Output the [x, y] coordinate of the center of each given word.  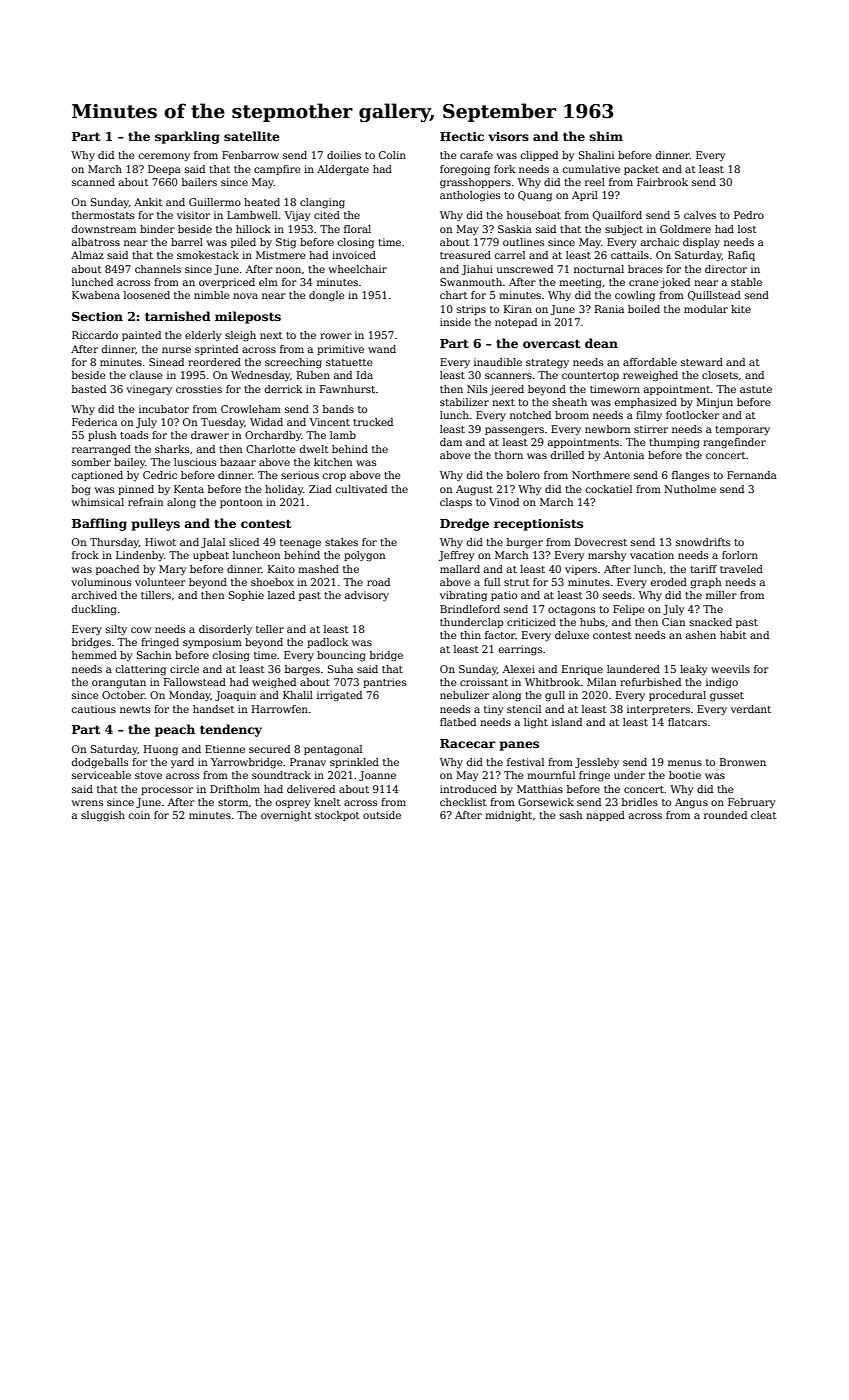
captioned [97, 476]
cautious [94, 709]
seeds [617, 595]
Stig [286, 243]
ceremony [164, 157]
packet [641, 170]
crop [334, 477]
